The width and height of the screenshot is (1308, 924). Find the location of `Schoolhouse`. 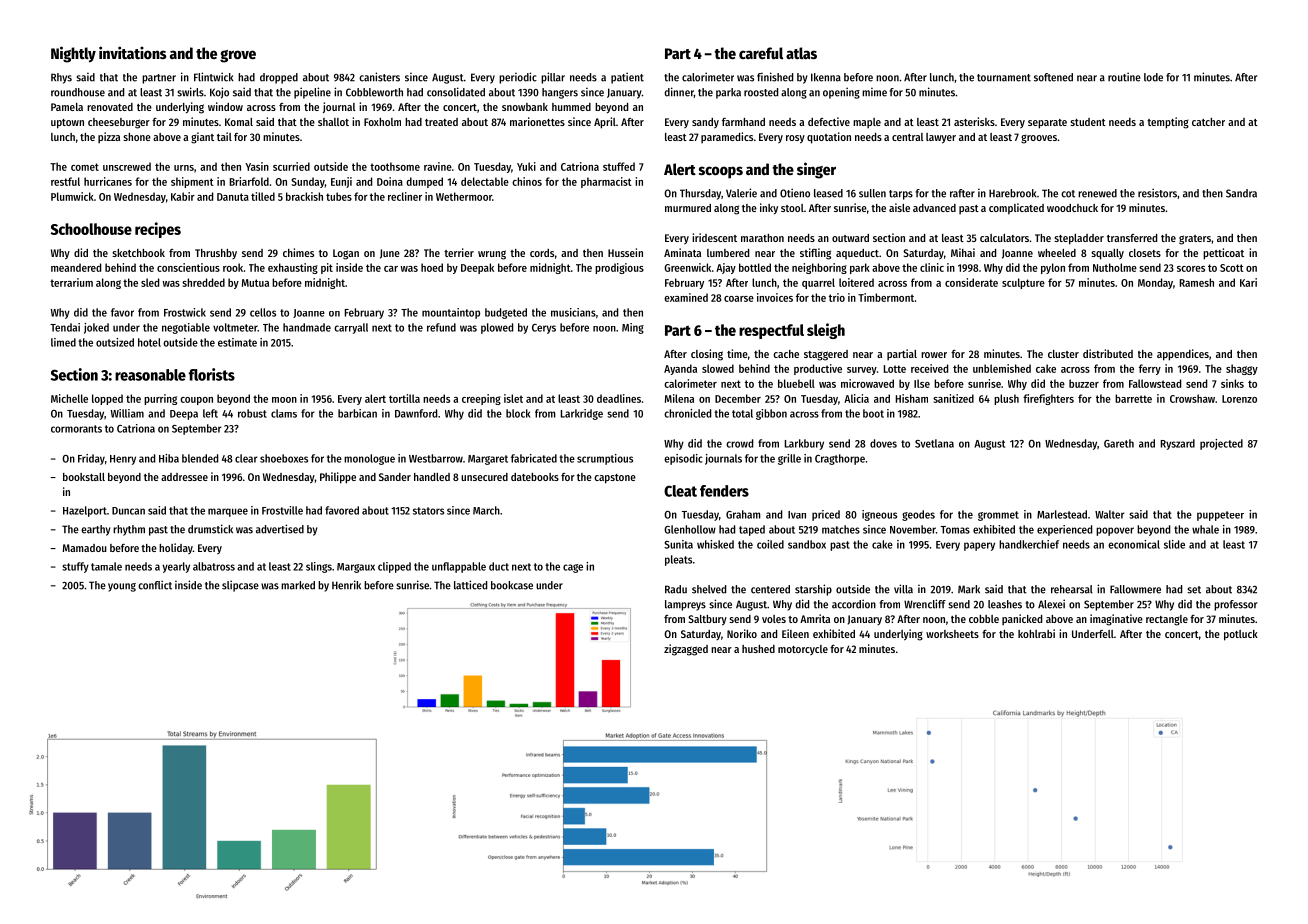

Schoolhouse is located at coordinates (91, 229).
